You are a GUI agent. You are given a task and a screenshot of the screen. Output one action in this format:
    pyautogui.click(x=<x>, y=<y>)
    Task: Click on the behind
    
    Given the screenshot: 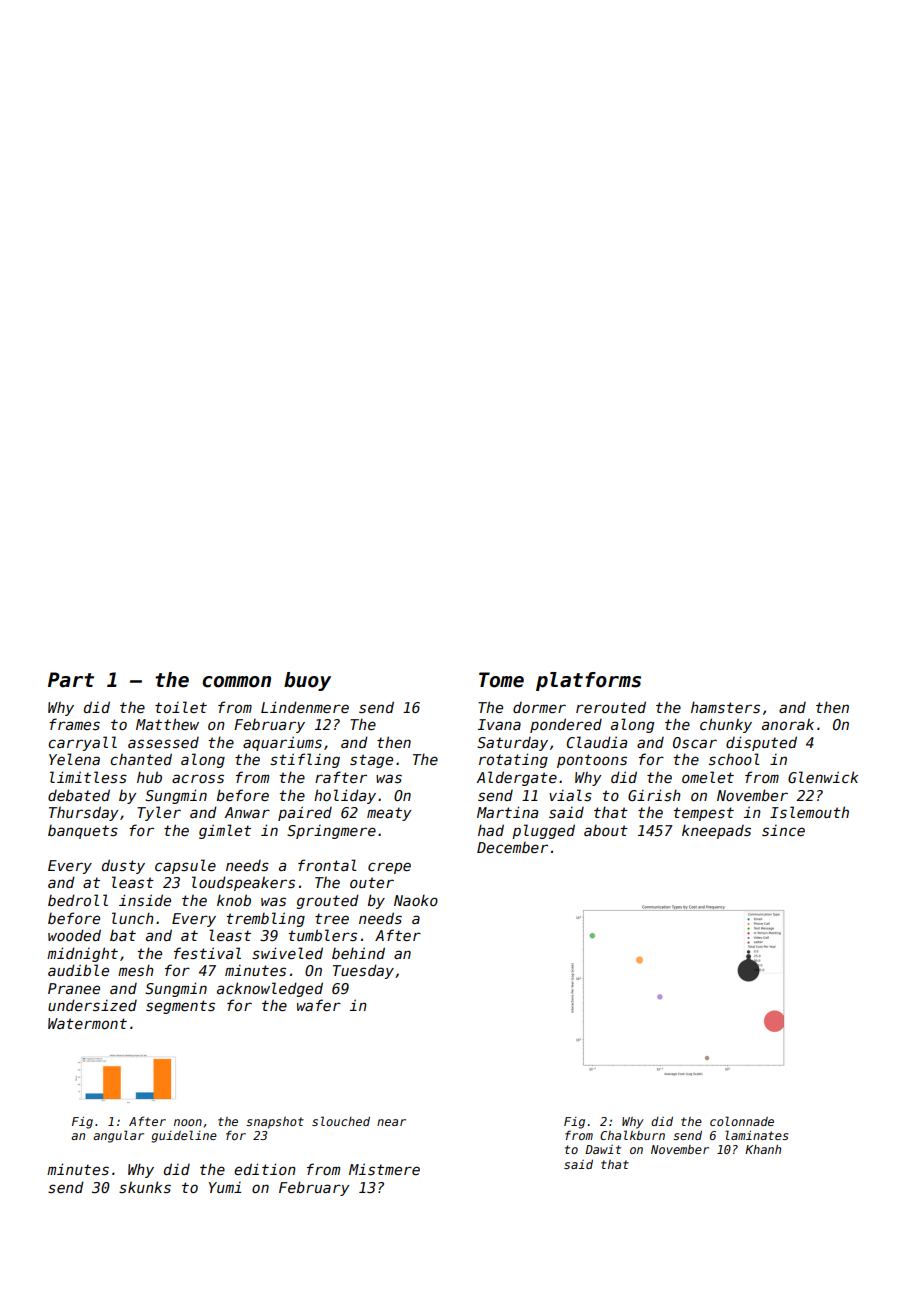 What is the action you would take?
    pyautogui.click(x=358, y=953)
